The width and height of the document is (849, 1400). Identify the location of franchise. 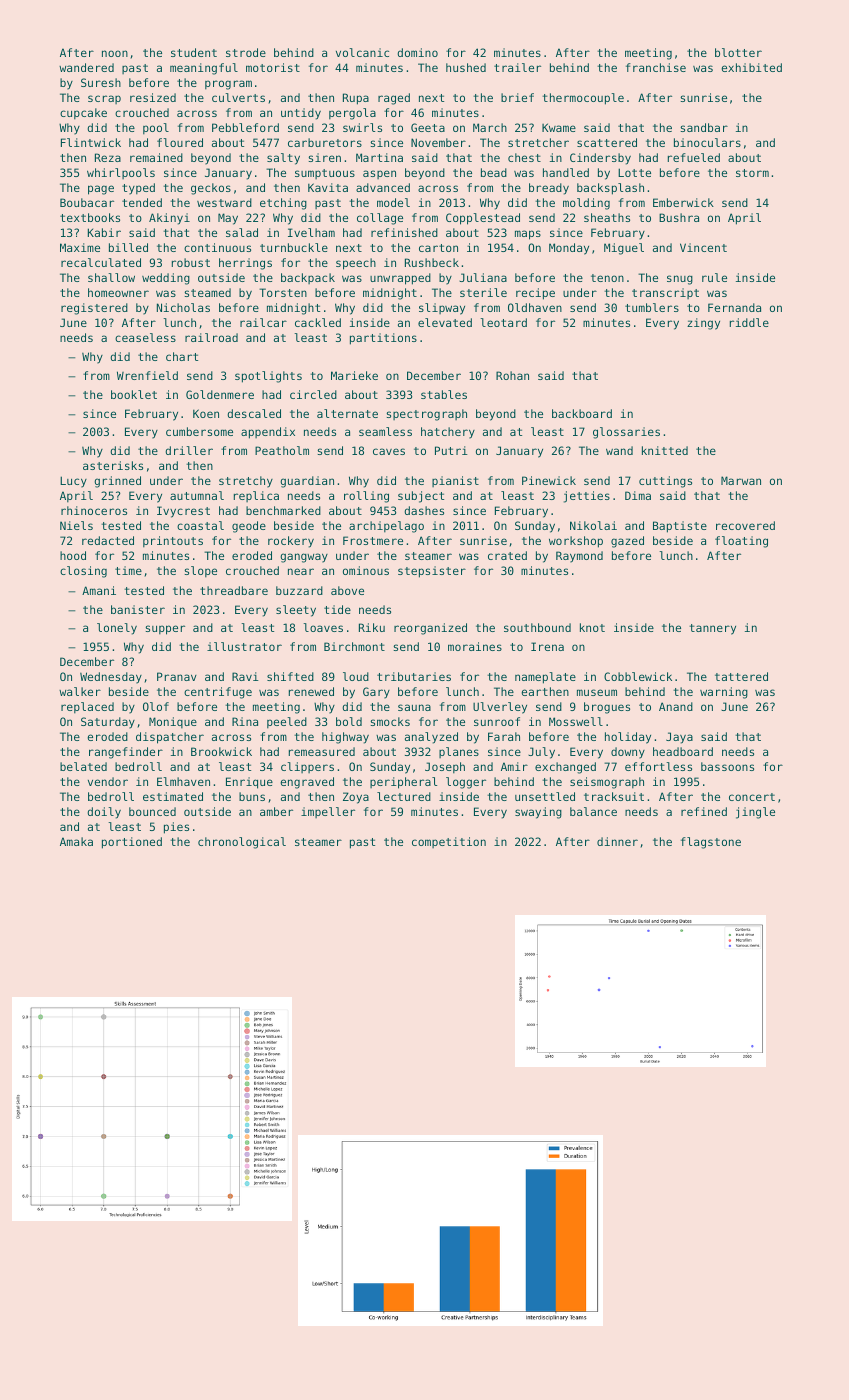
(656, 67).
